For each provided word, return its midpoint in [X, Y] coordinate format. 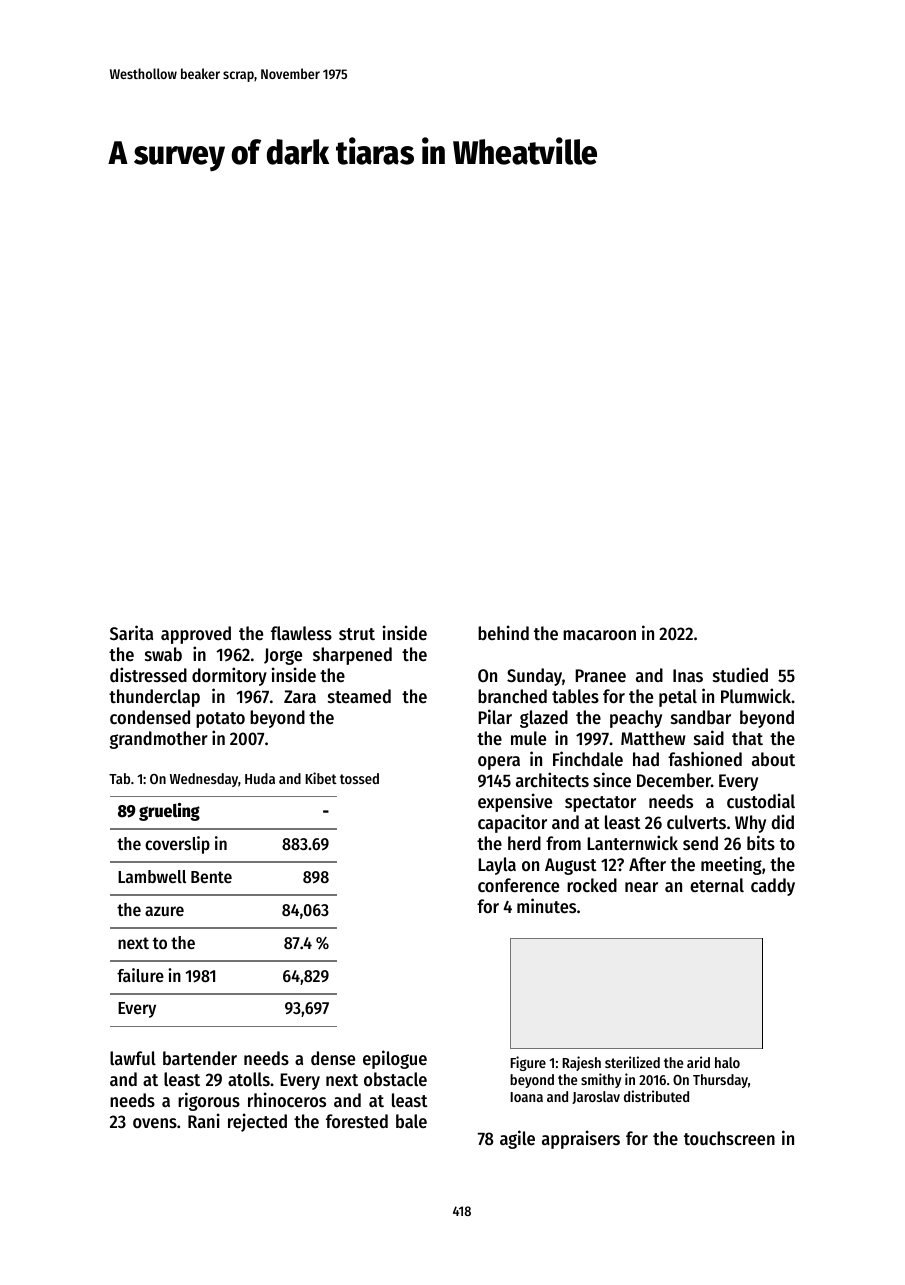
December [674, 780]
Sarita [131, 632]
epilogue [395, 1059]
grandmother [159, 740]
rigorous [209, 1101]
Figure [528, 1063]
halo [727, 1062]
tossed [359, 778]
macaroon [599, 635]
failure [140, 975]
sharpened [352, 656]
